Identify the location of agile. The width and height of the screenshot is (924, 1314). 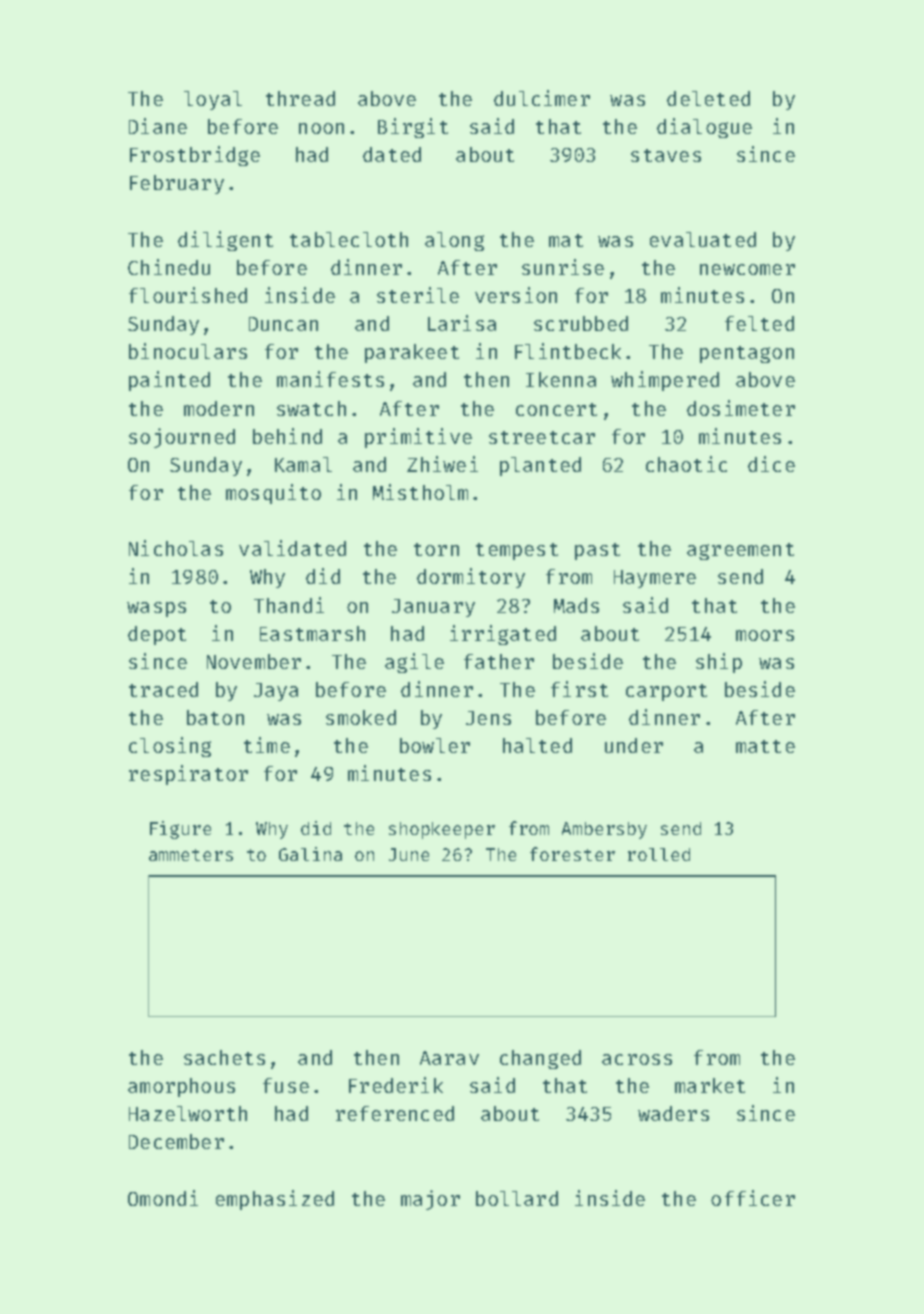
(414, 663).
